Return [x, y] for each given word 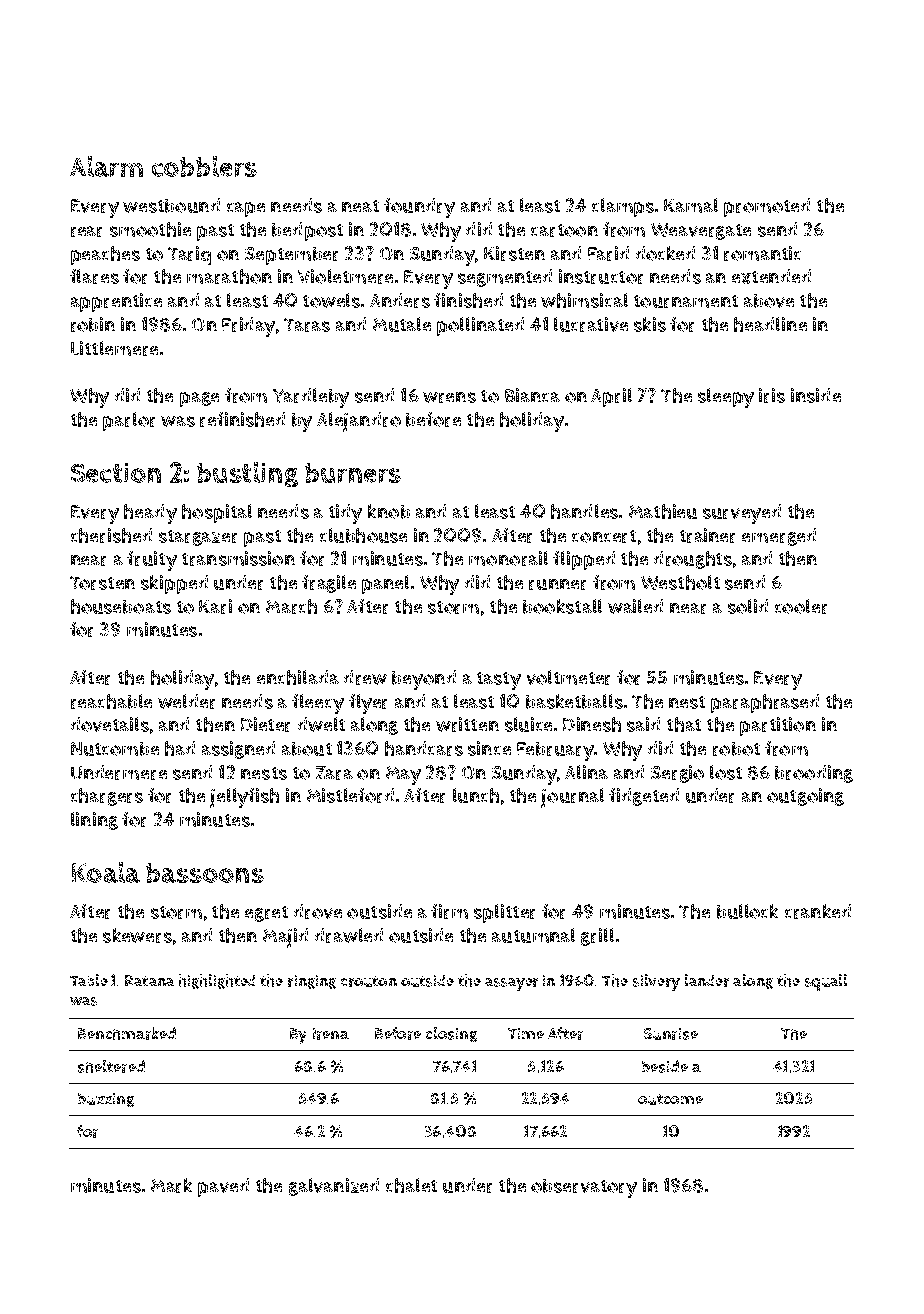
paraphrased [765, 703]
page [199, 399]
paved [223, 1187]
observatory [584, 1188]
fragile [329, 584]
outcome [670, 1099]
